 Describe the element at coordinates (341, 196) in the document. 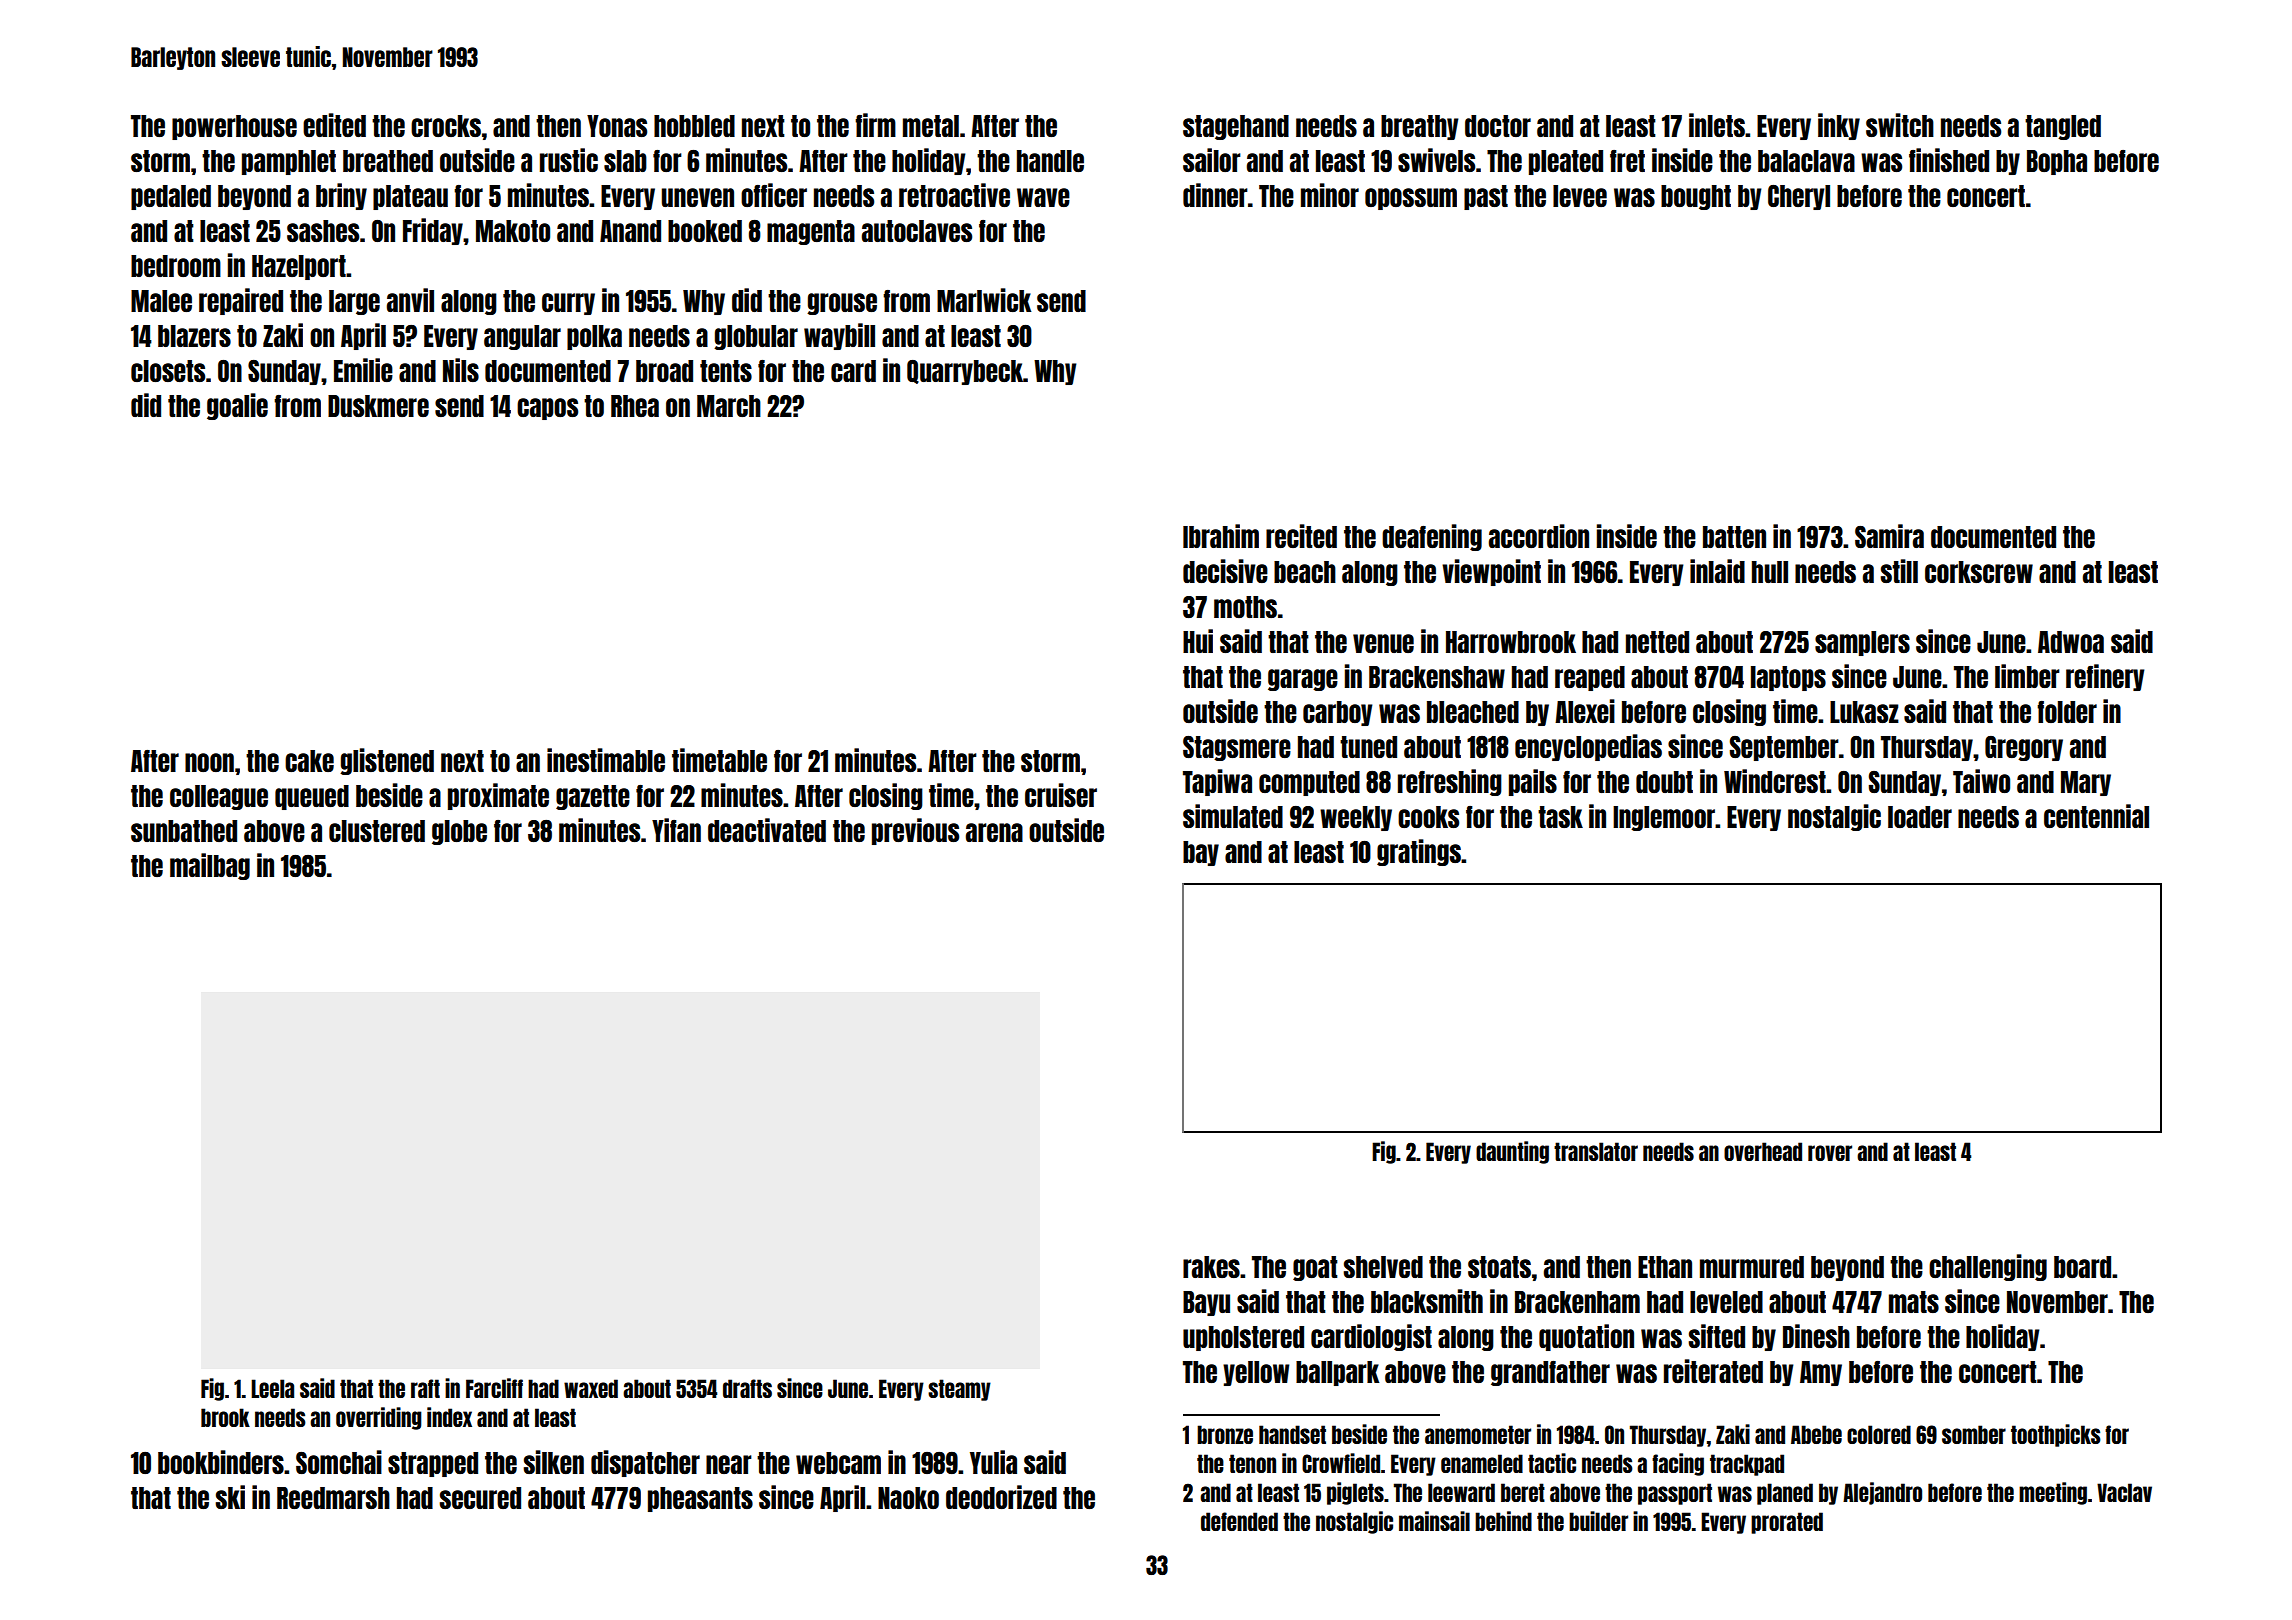

I see `briny` at that location.
